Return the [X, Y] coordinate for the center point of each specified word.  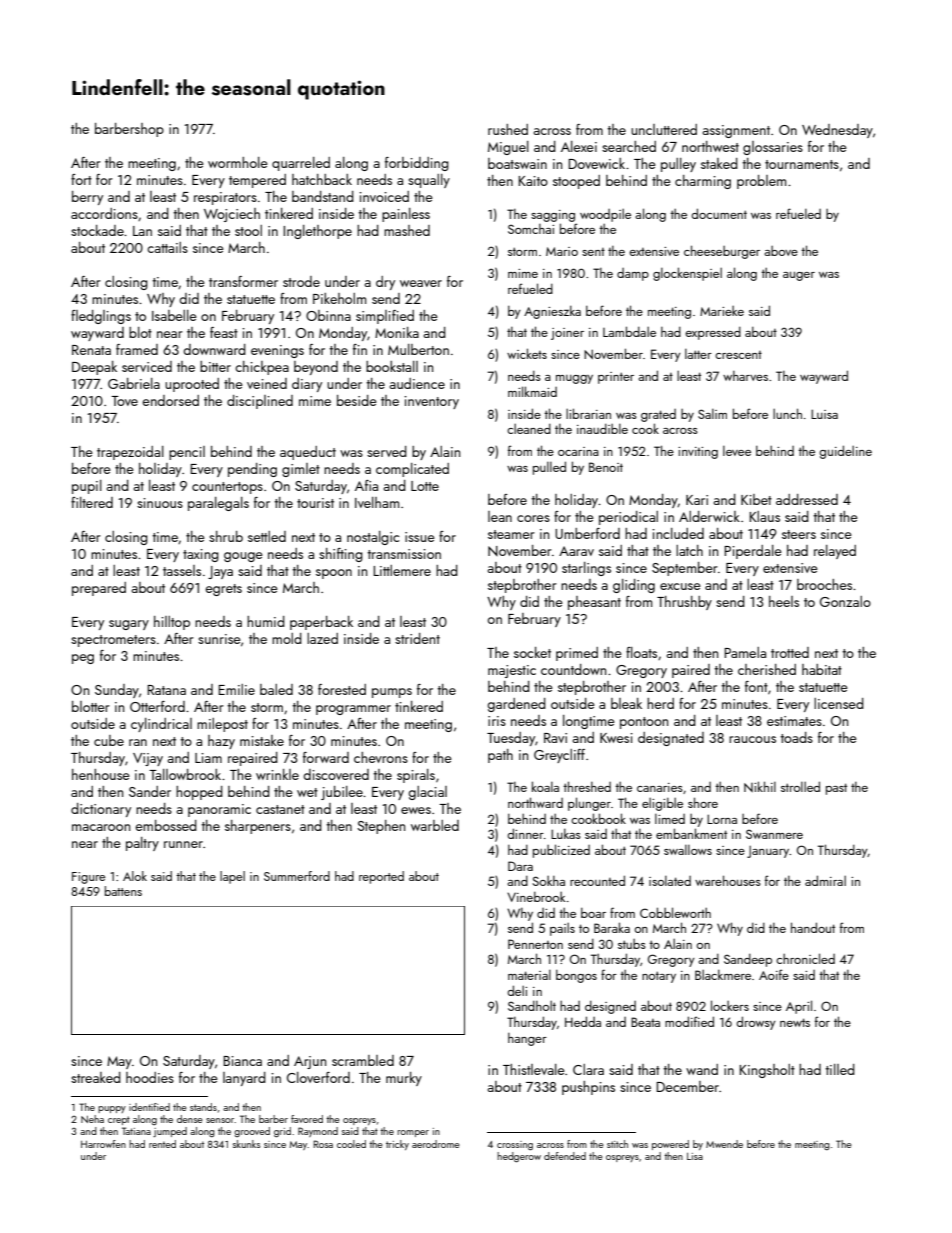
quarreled [301, 164]
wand [702, 1069]
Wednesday [837, 131]
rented [162, 1144]
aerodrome [436, 1144]
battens [123, 891]
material [529, 975]
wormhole [238, 162]
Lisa [695, 1156]
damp [633, 274]
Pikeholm [339, 298]
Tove [124, 401]
